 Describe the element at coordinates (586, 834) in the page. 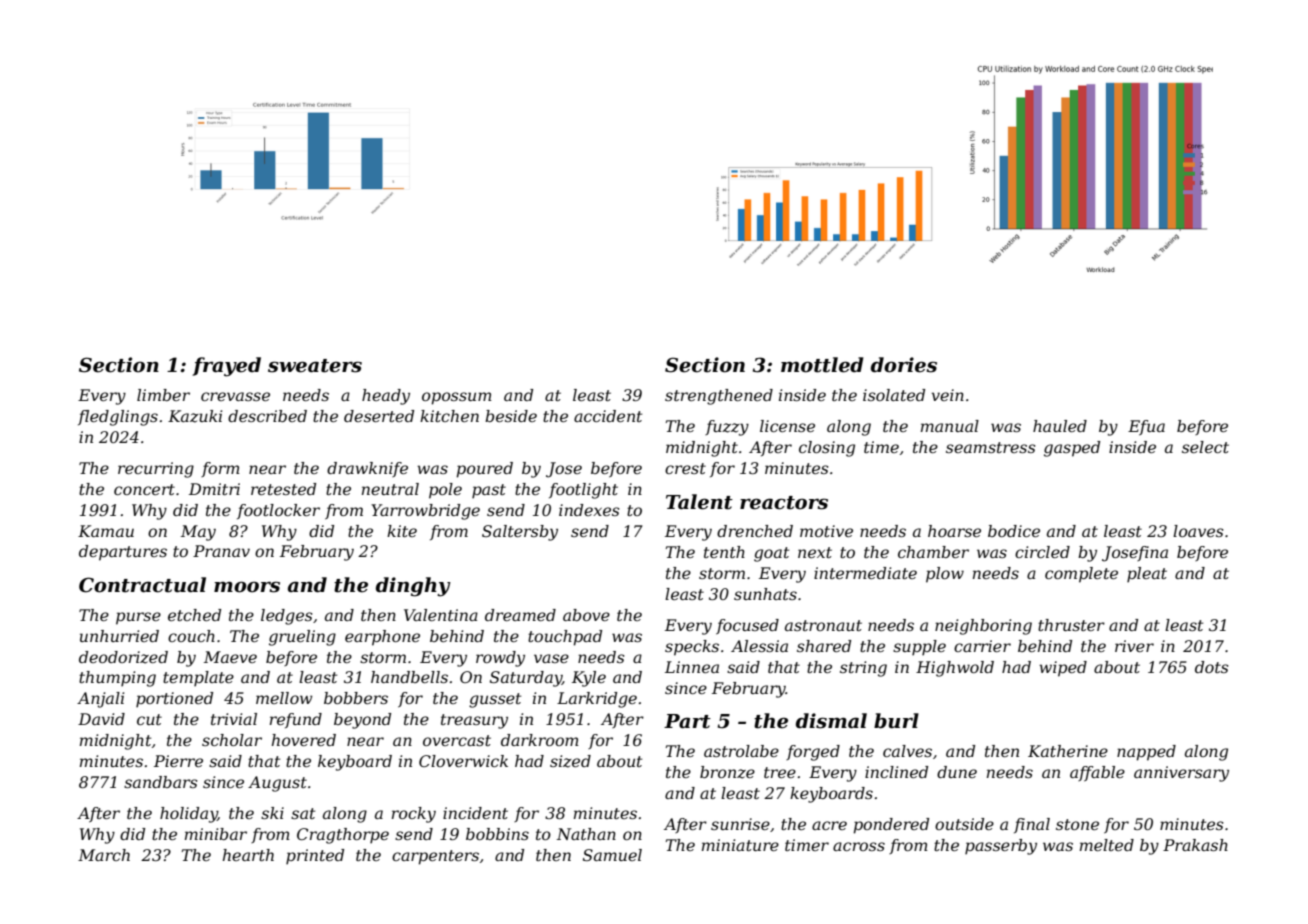

I see `Nathan` at that location.
